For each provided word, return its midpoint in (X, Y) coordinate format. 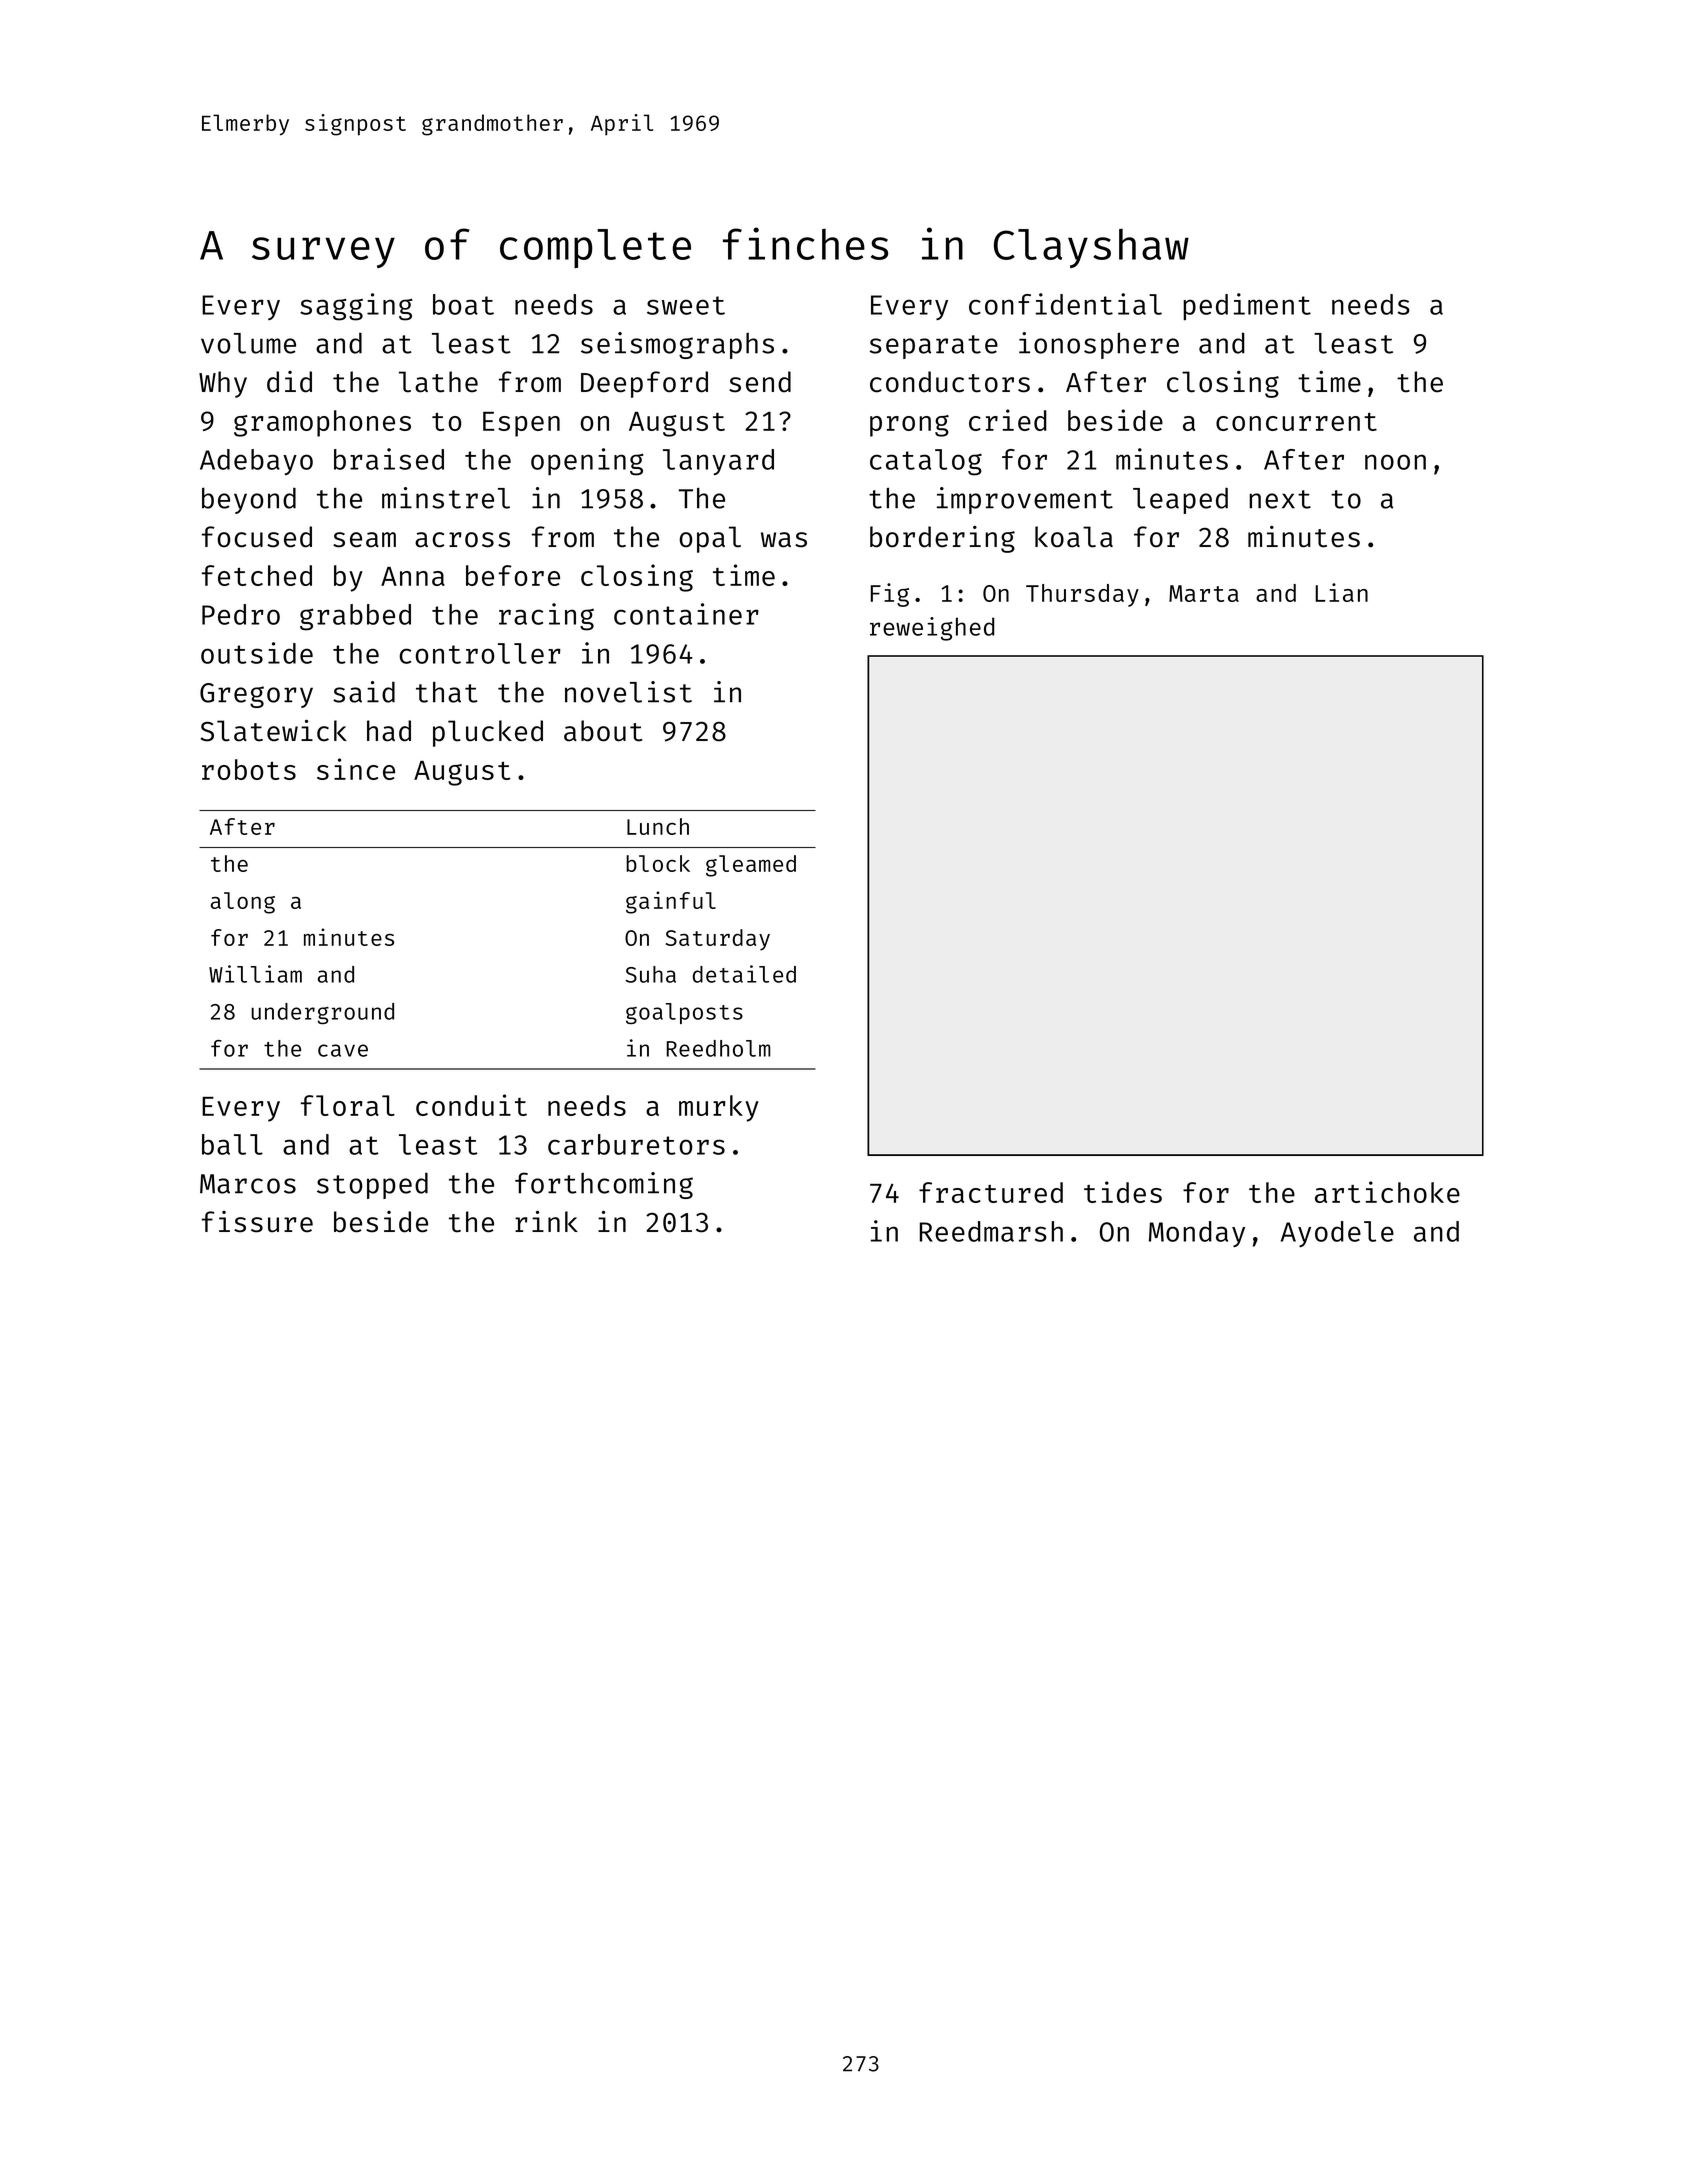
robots (249, 769)
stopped (372, 1186)
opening (587, 462)
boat (463, 304)
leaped (1180, 500)
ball (232, 1144)
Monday (1197, 1234)
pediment (1247, 307)
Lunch (658, 826)
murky (719, 1108)
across (462, 540)
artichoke (1387, 1192)
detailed (744, 974)
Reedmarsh (991, 1231)
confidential (1065, 304)
